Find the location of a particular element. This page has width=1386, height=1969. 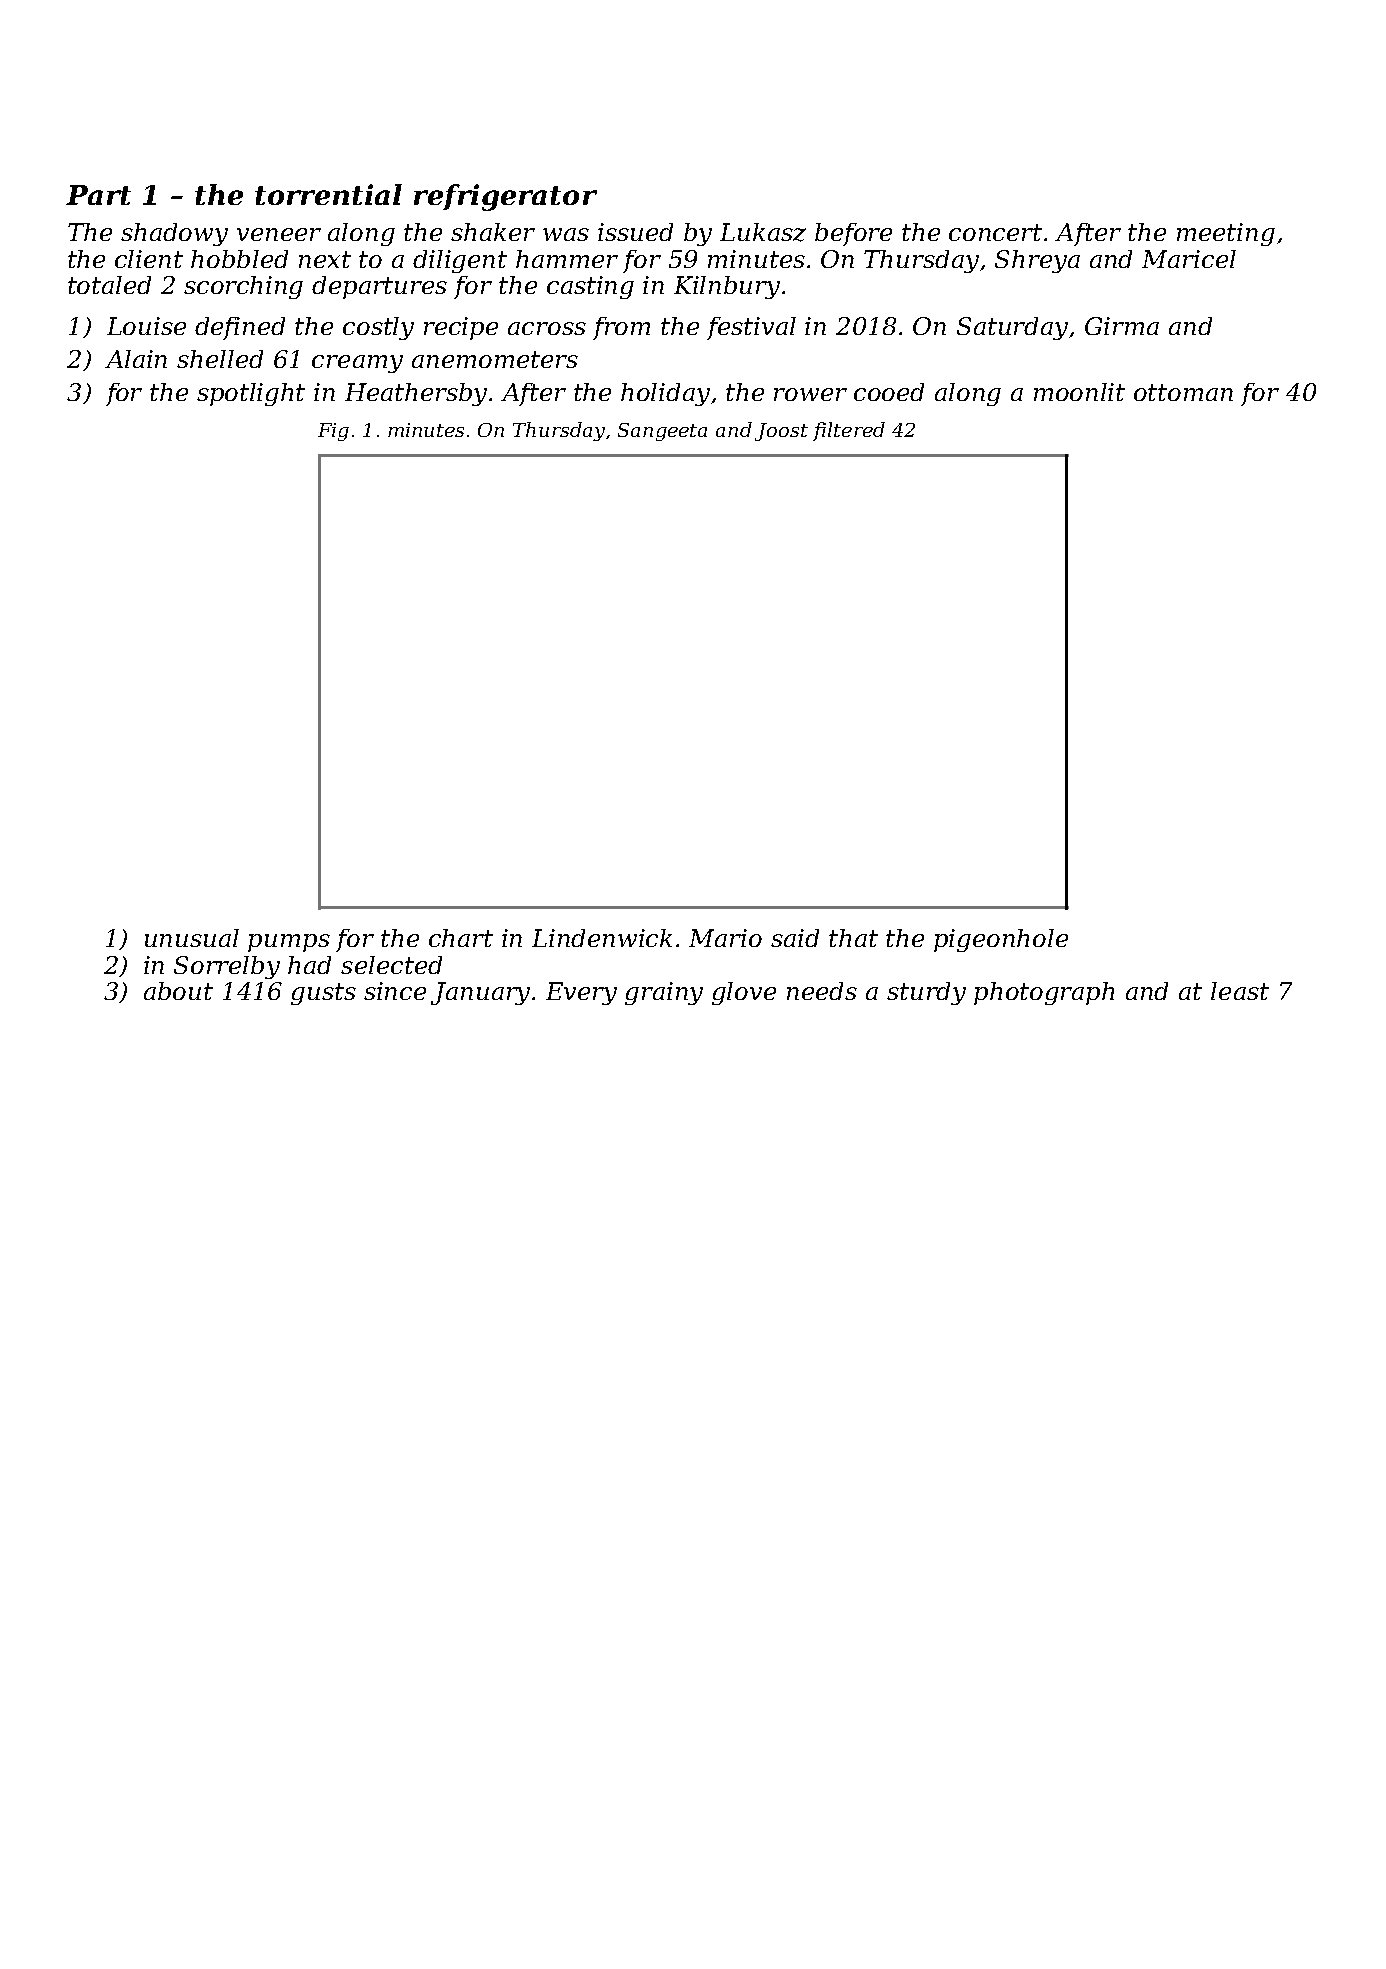

Louise is located at coordinates (146, 326).
